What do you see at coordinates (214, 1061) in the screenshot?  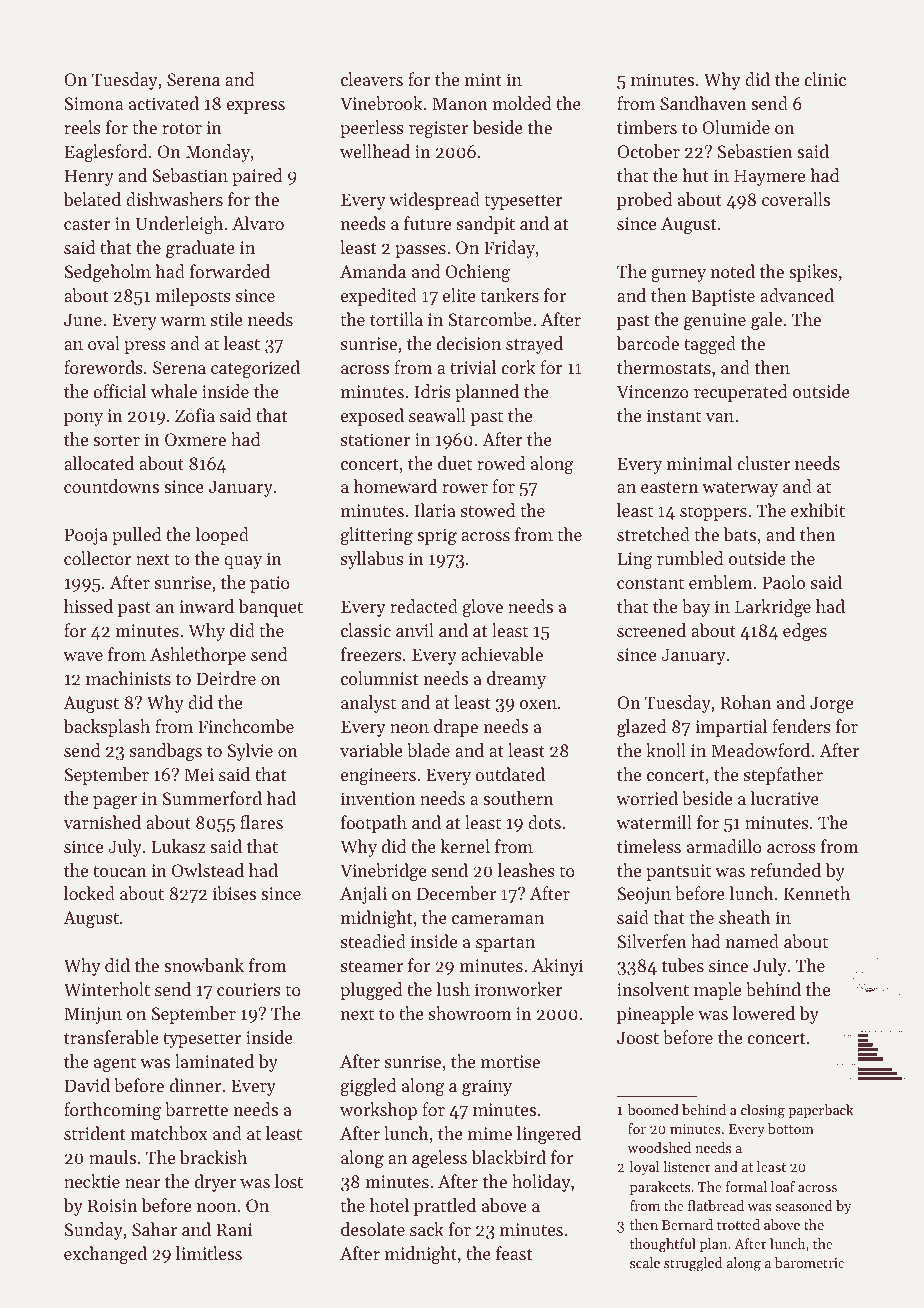 I see `laminated` at bounding box center [214, 1061].
